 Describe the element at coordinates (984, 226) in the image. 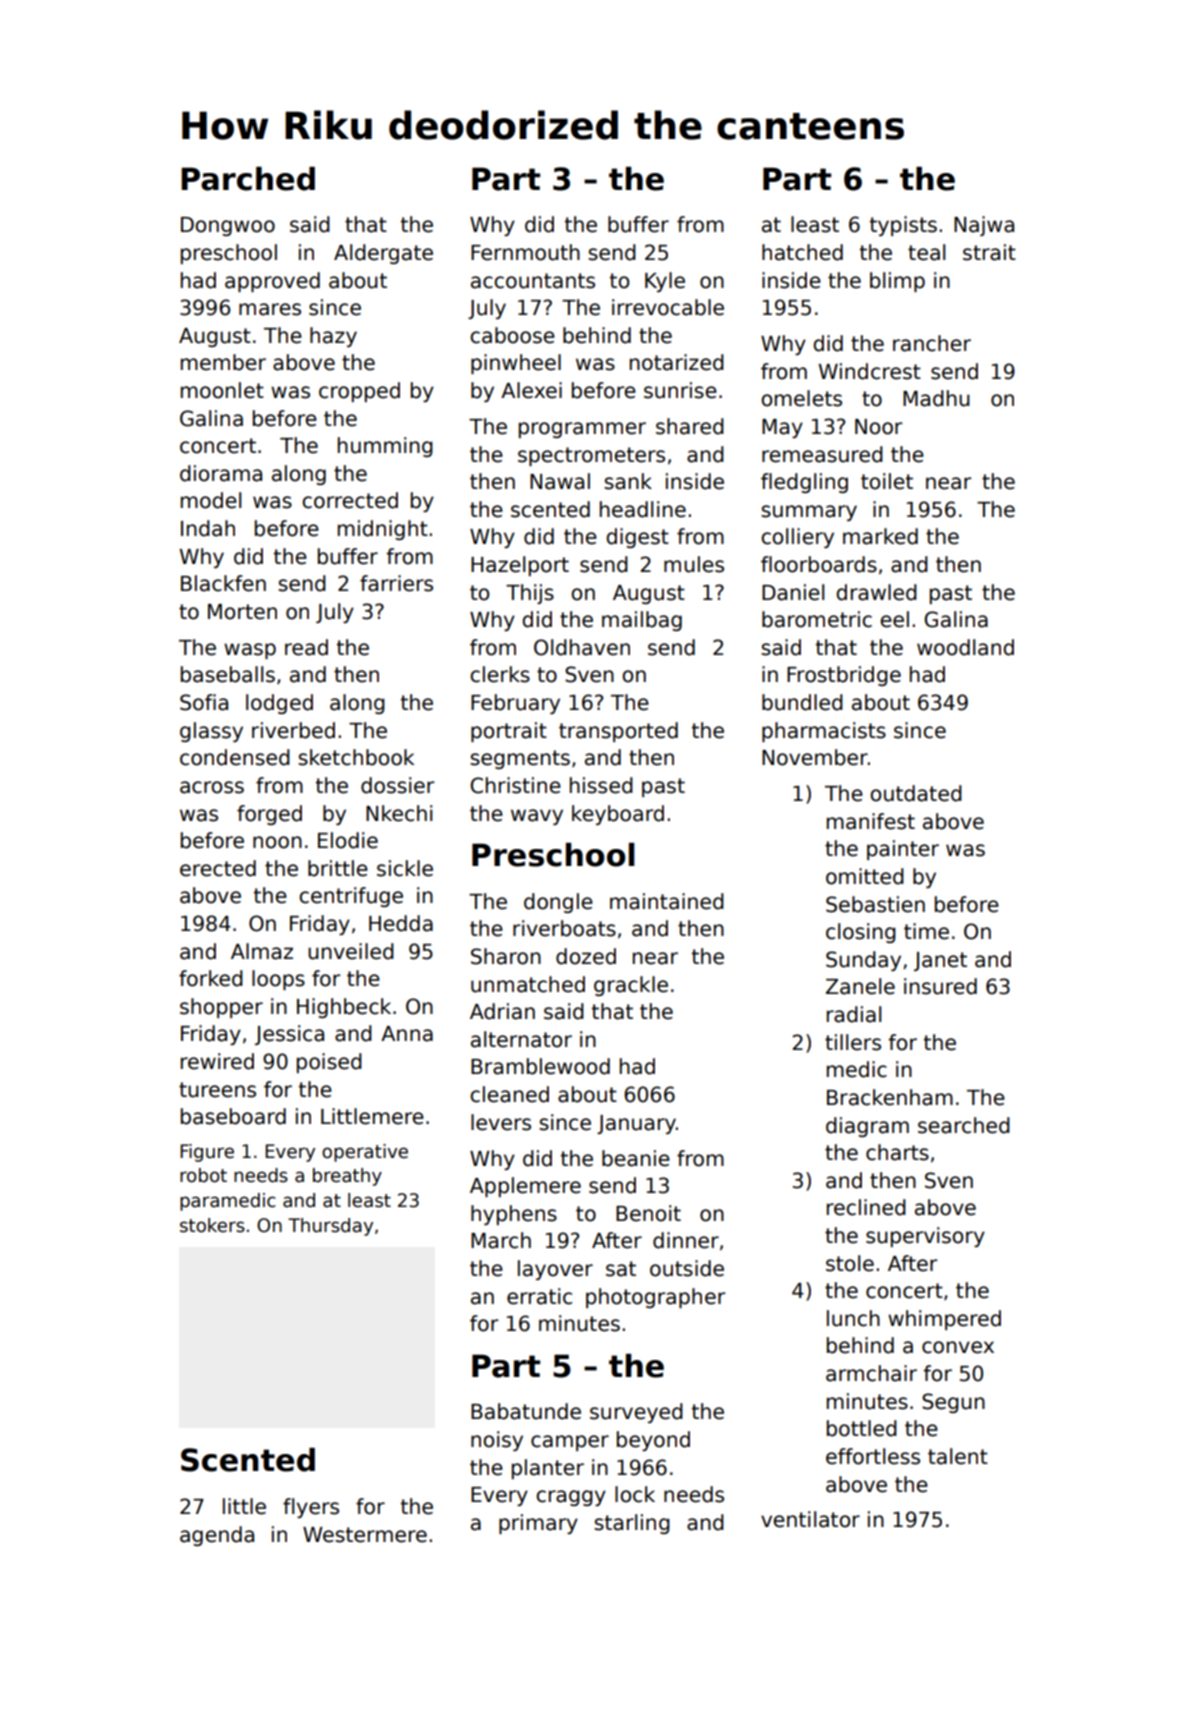

I see `Najwa` at that location.
